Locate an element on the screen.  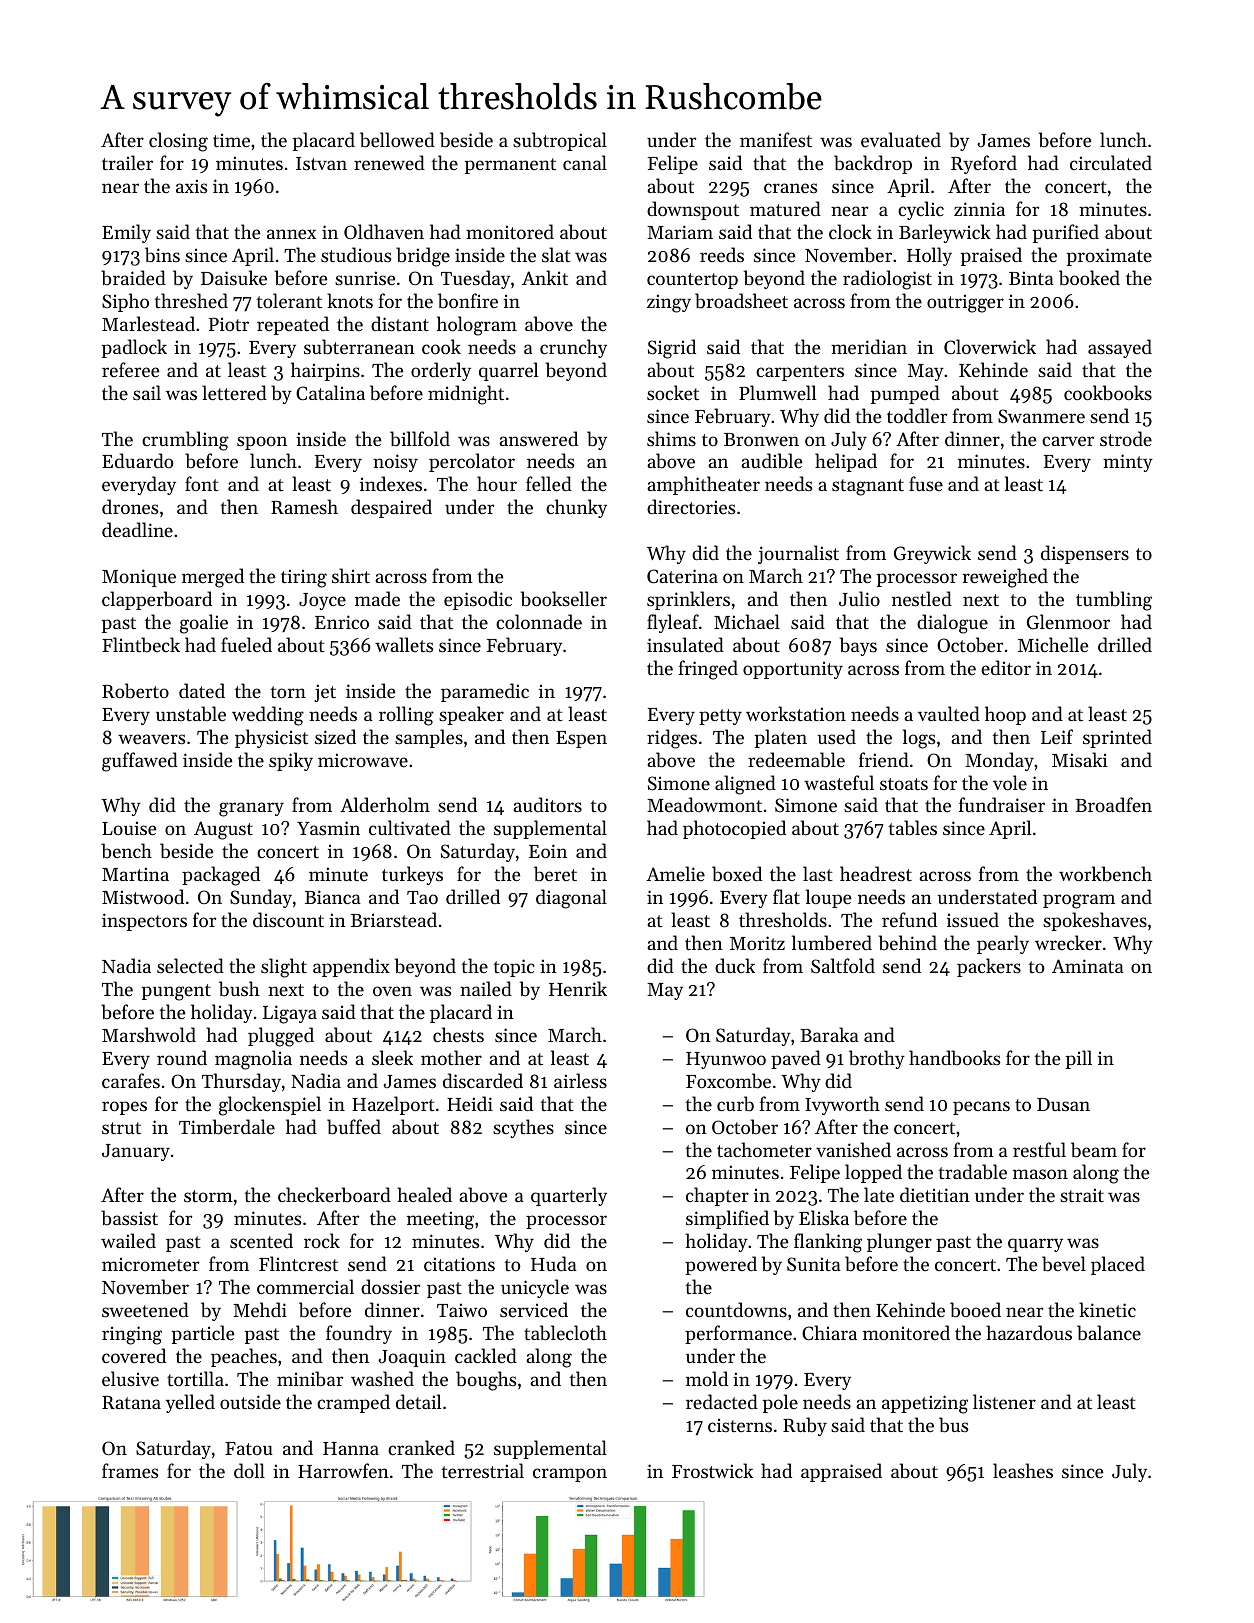
boughs is located at coordinates (486, 1381).
